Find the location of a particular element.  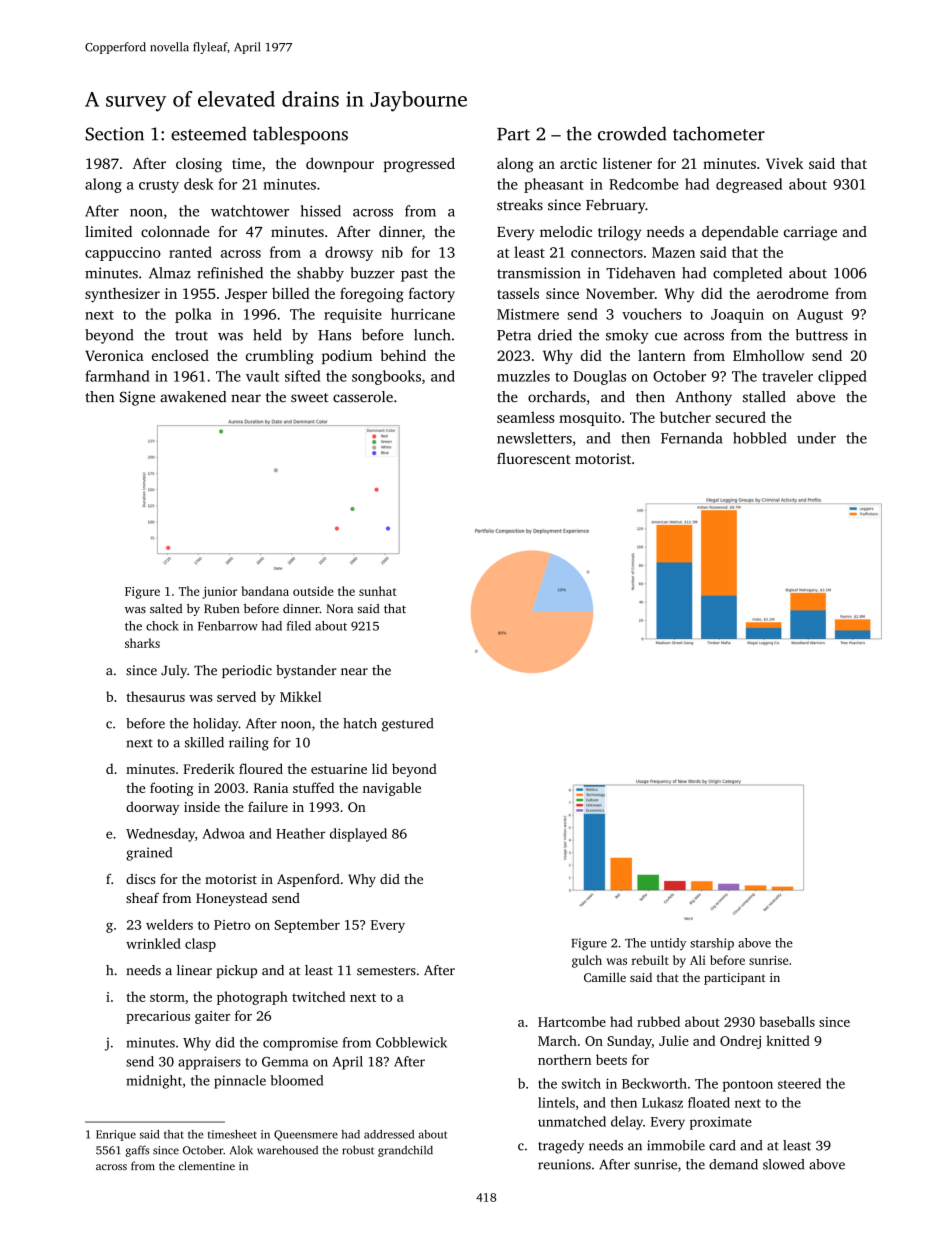

Section is located at coordinates (114, 134).
